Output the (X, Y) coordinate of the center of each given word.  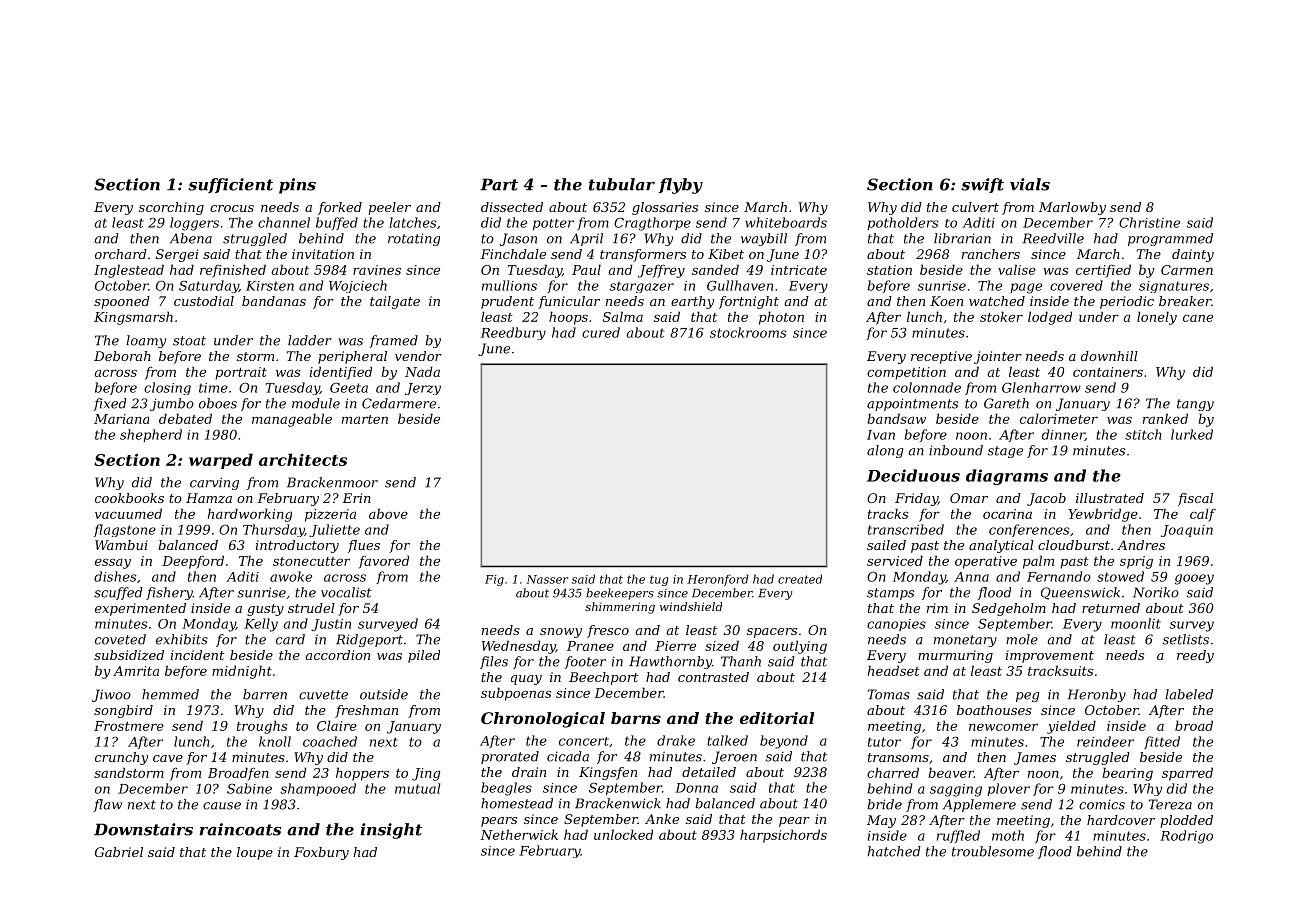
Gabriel (119, 852)
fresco (608, 631)
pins (297, 186)
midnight (242, 672)
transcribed (906, 529)
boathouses (994, 710)
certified (1103, 271)
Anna (971, 577)
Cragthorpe (652, 224)
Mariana (121, 419)
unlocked (623, 834)
